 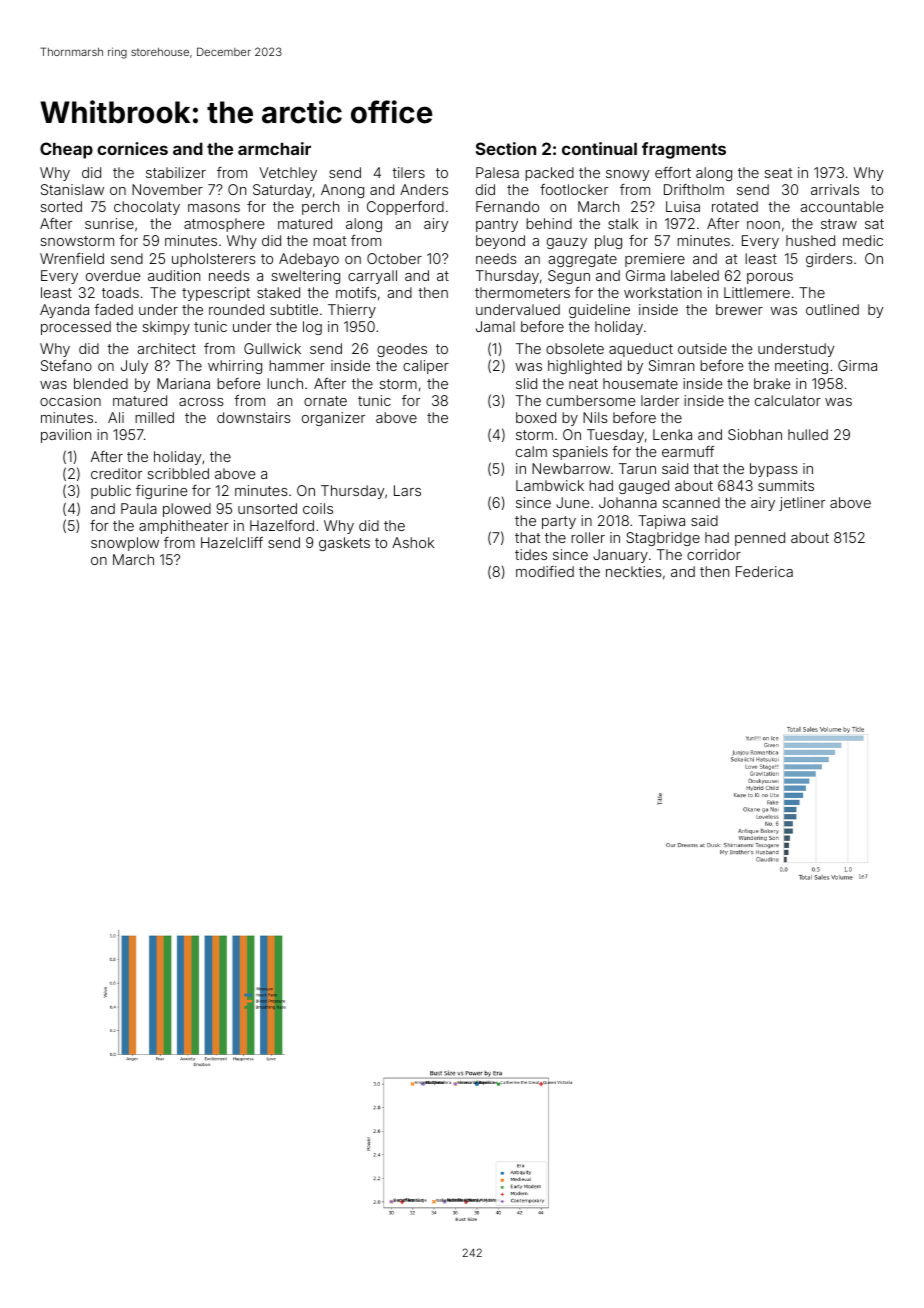 What do you see at coordinates (274, 148) in the page?
I see `armchair` at bounding box center [274, 148].
